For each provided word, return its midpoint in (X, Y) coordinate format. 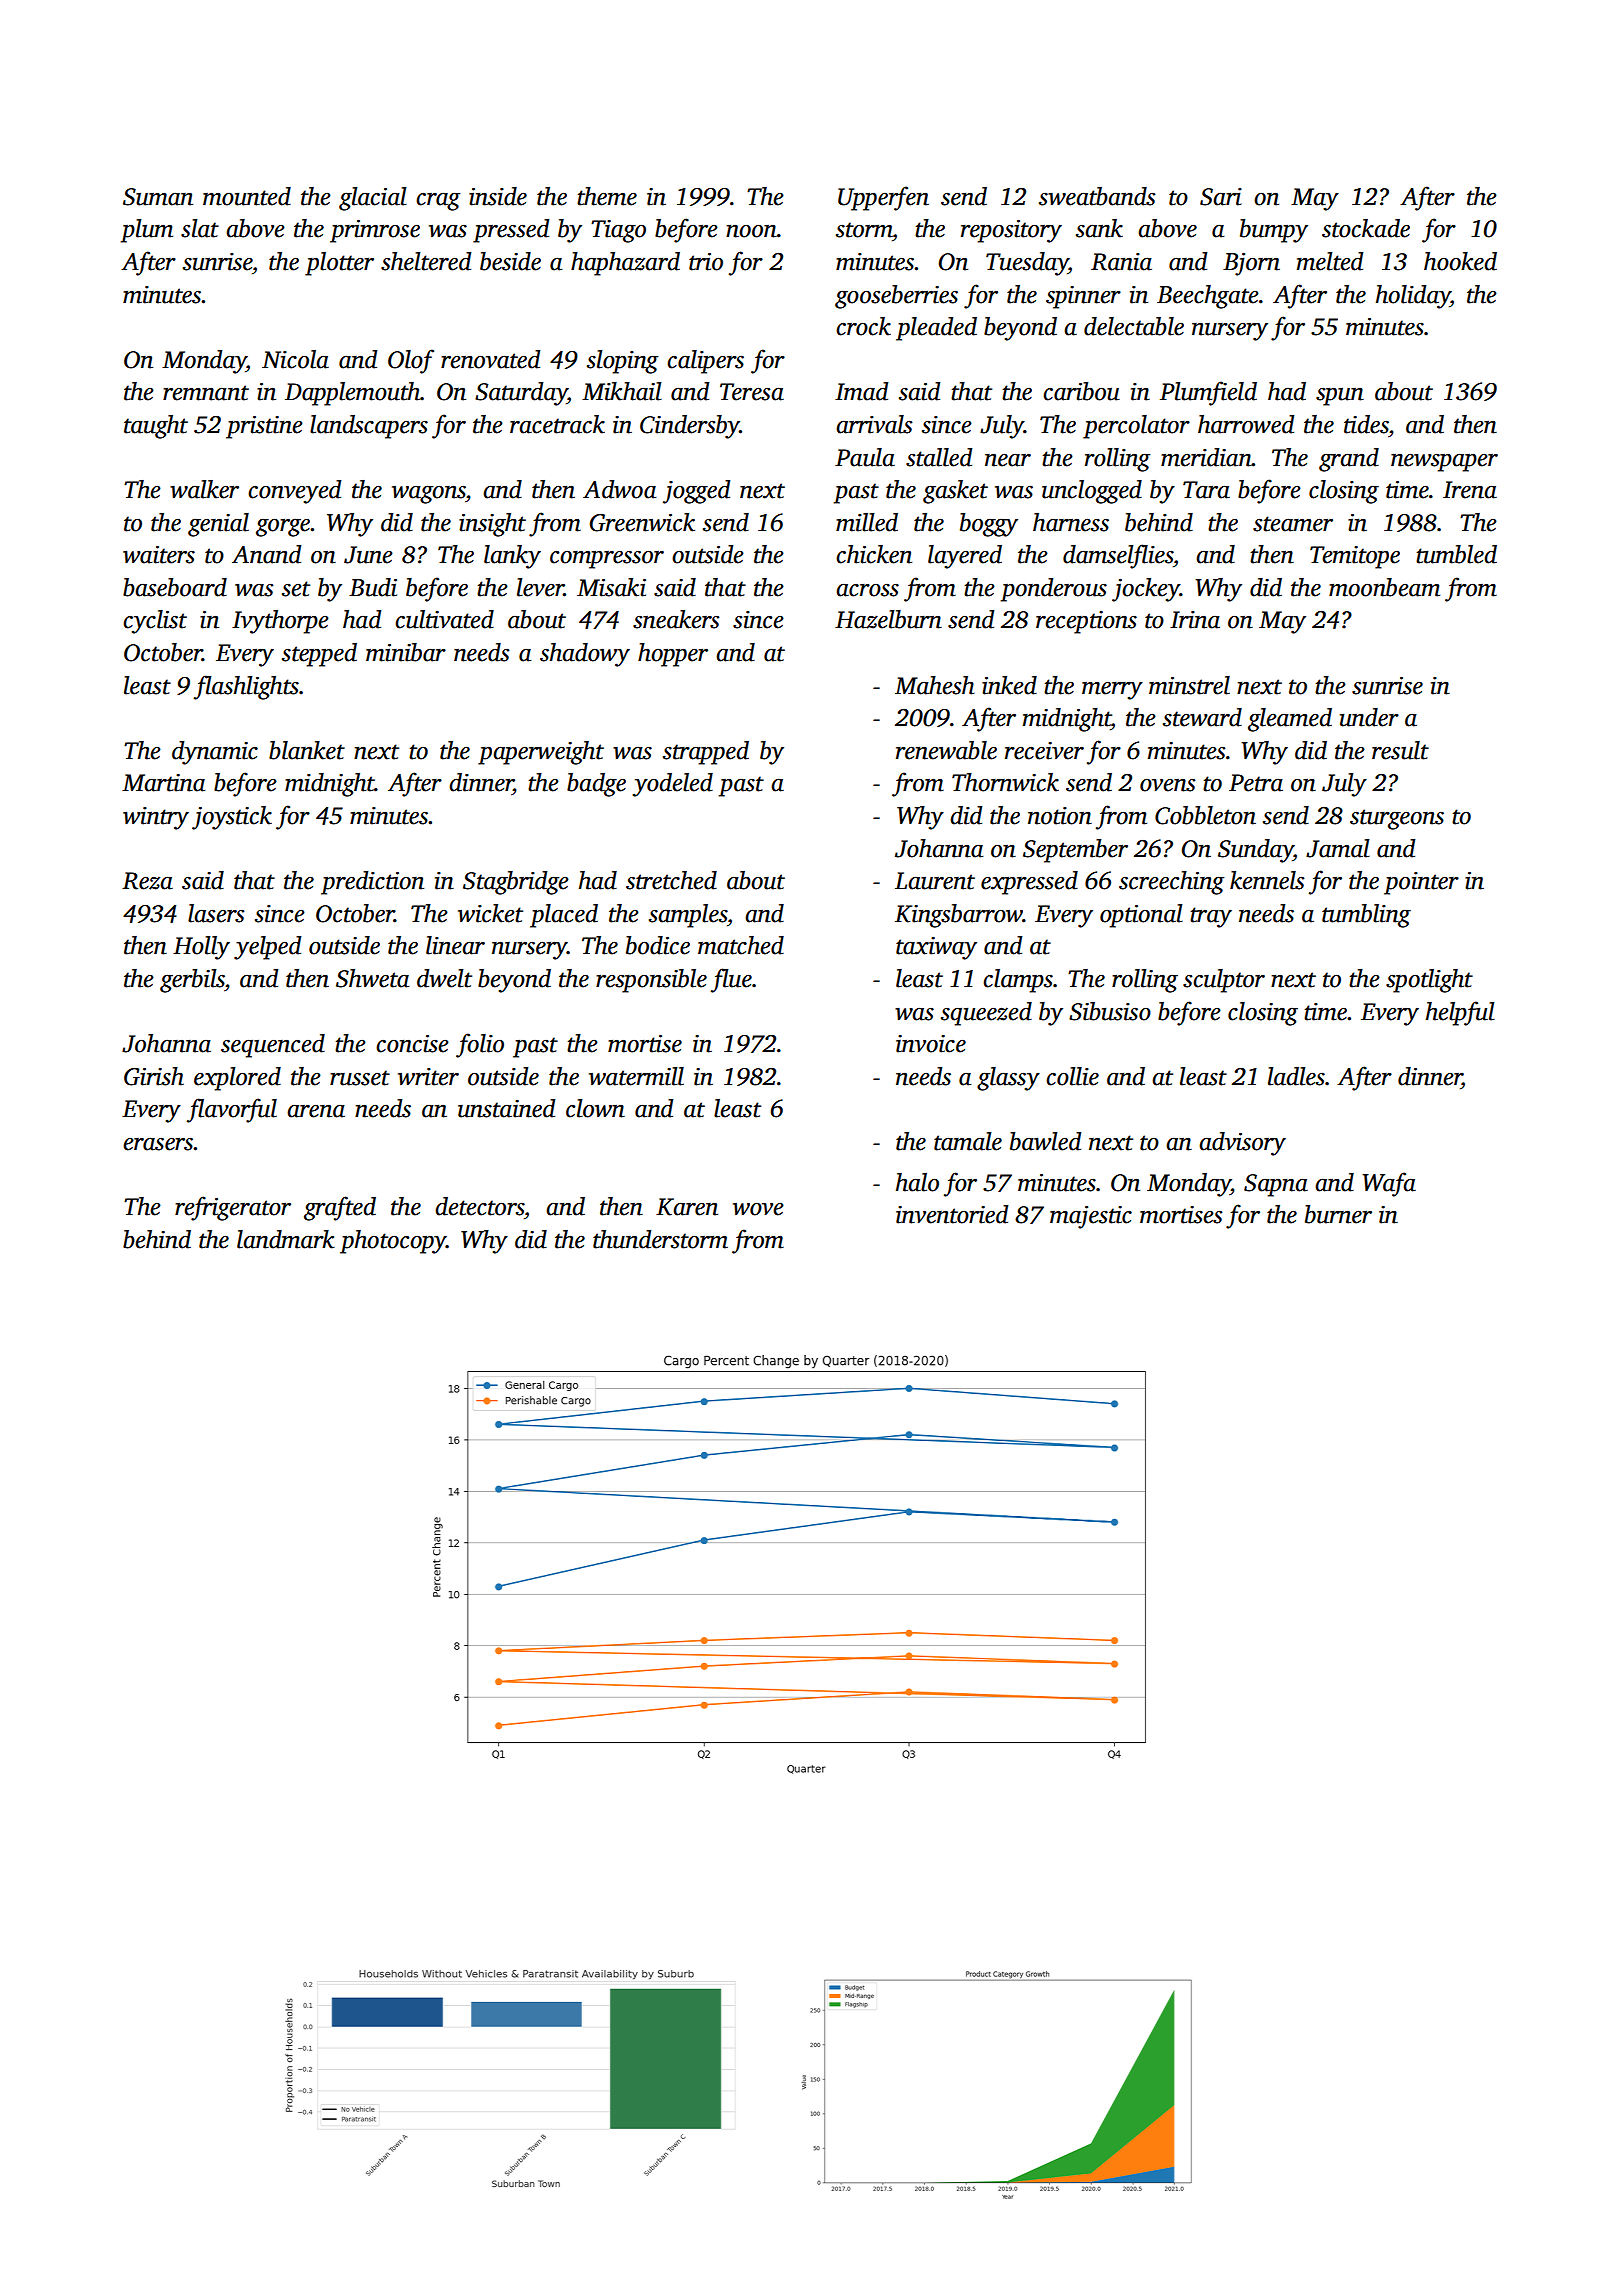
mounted (247, 196)
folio (480, 1045)
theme (607, 196)
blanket (307, 750)
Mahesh (935, 685)
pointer (1421, 883)
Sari (1221, 197)
